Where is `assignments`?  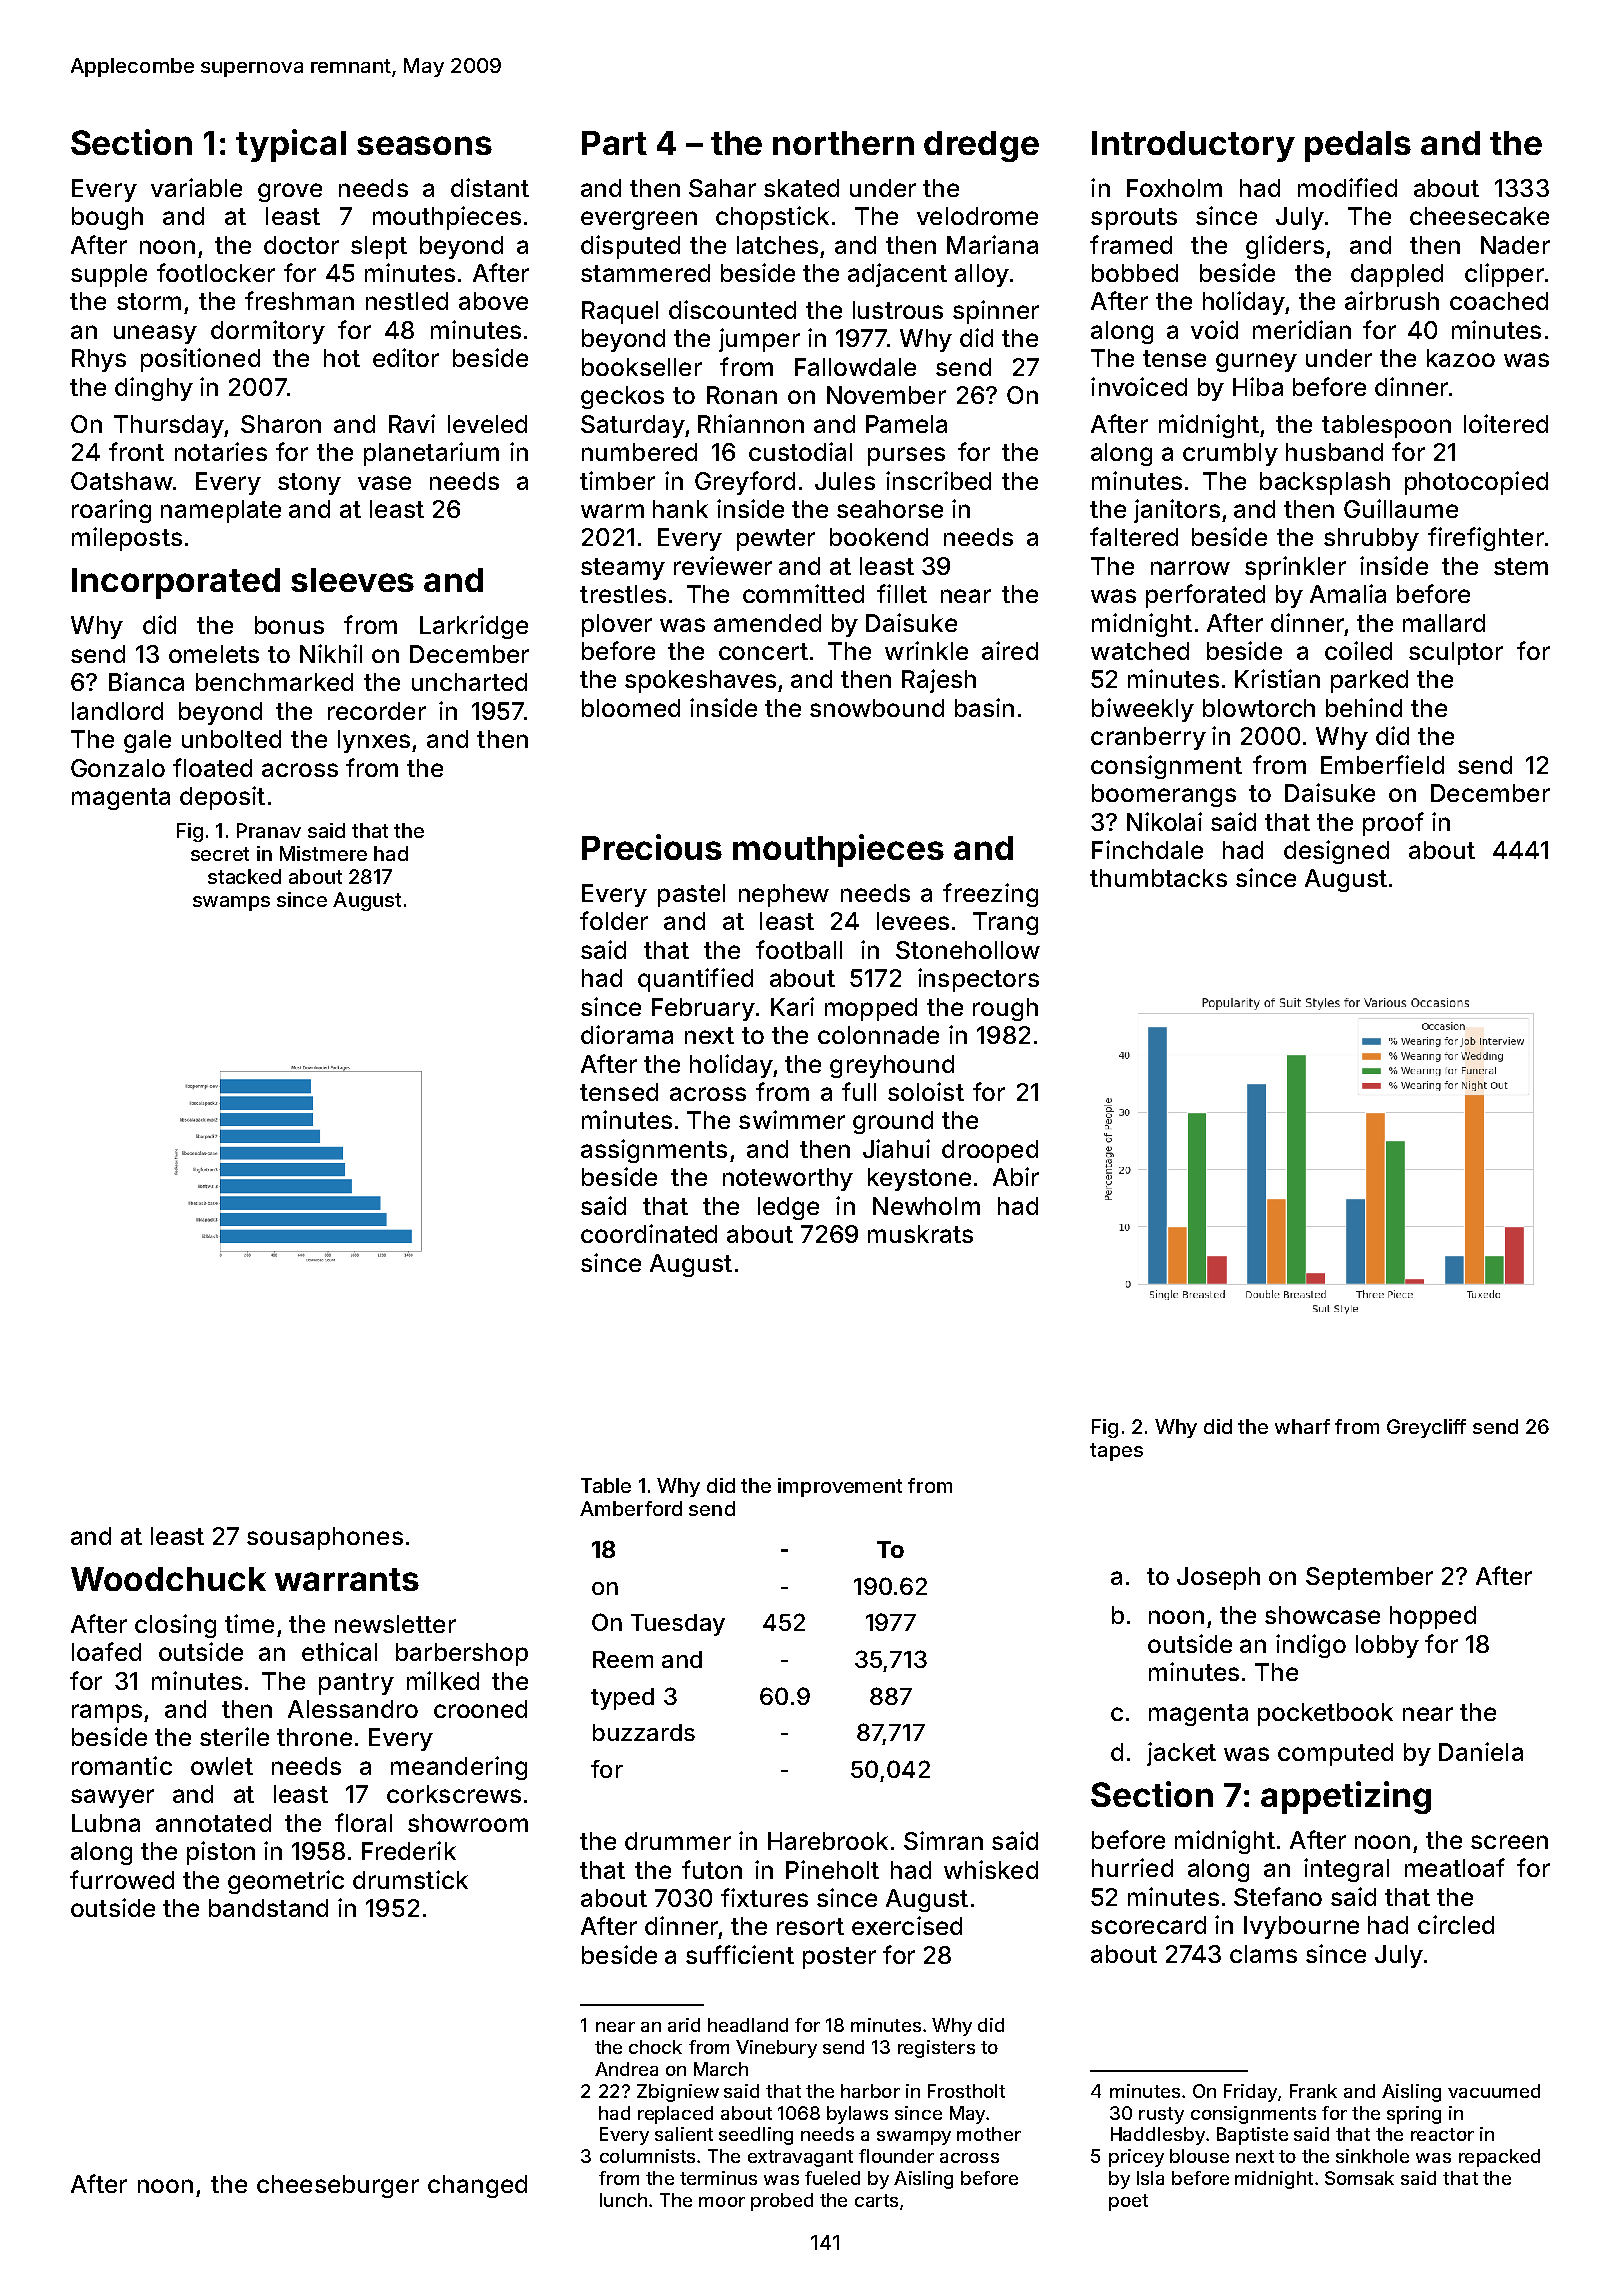
assignments is located at coordinates (654, 1151).
